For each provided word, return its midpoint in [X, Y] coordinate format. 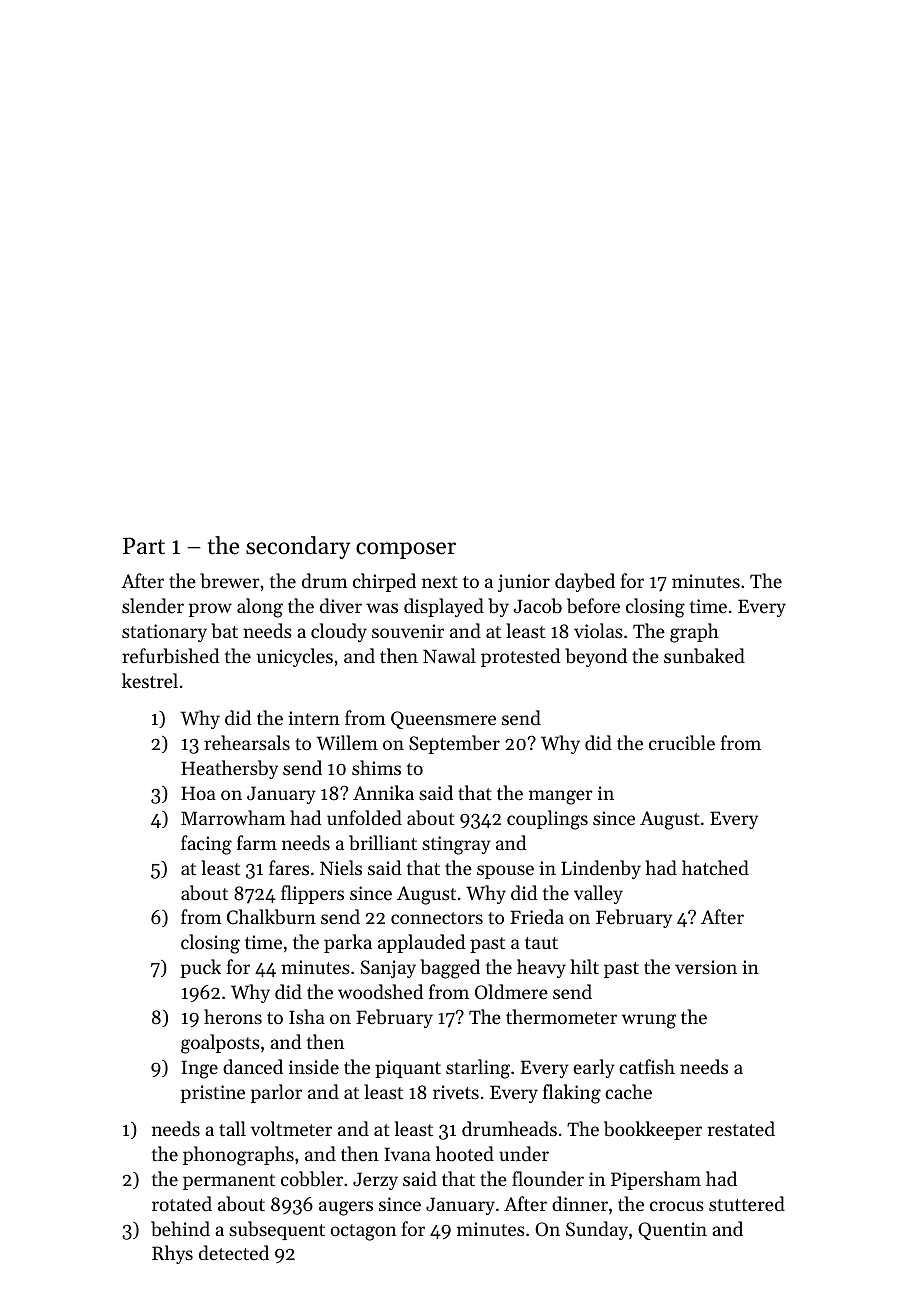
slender [153, 605]
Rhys [172, 1254]
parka [348, 943]
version [706, 967]
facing [206, 845]
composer [406, 550]
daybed [585, 582]
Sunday [597, 1230]
